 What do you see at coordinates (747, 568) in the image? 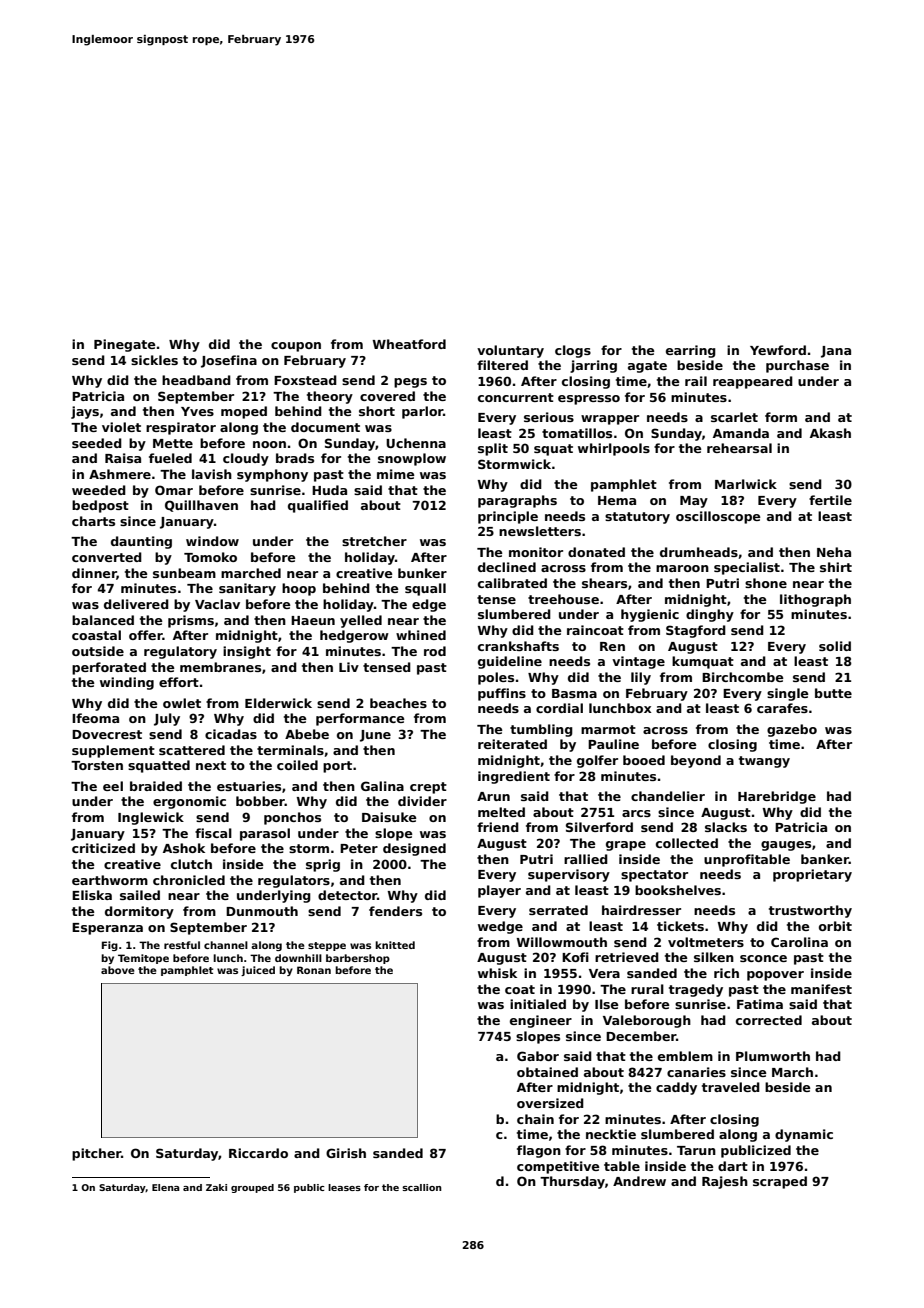
I see `specialist` at bounding box center [747, 568].
